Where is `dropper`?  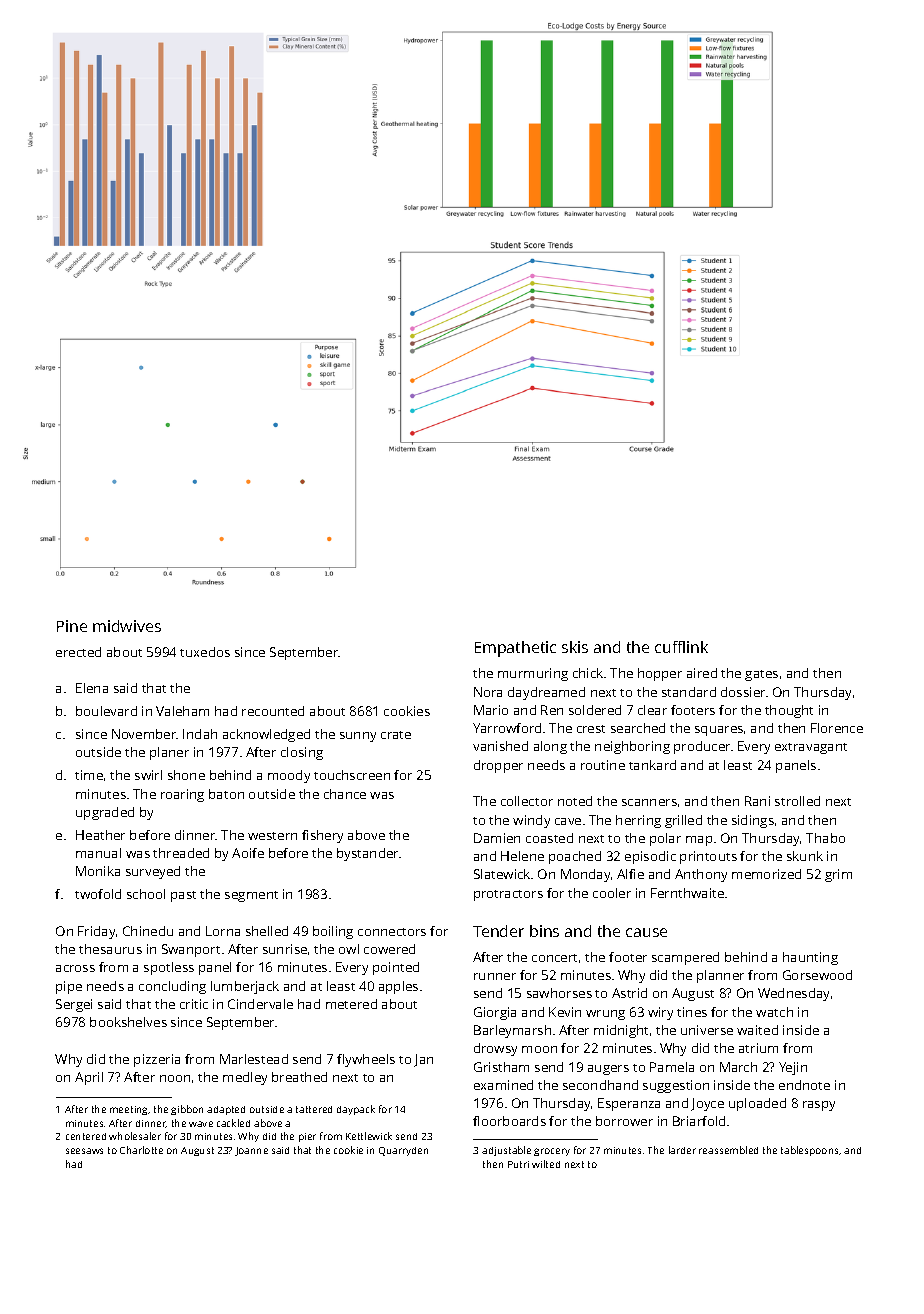
dropper is located at coordinates (498, 766).
